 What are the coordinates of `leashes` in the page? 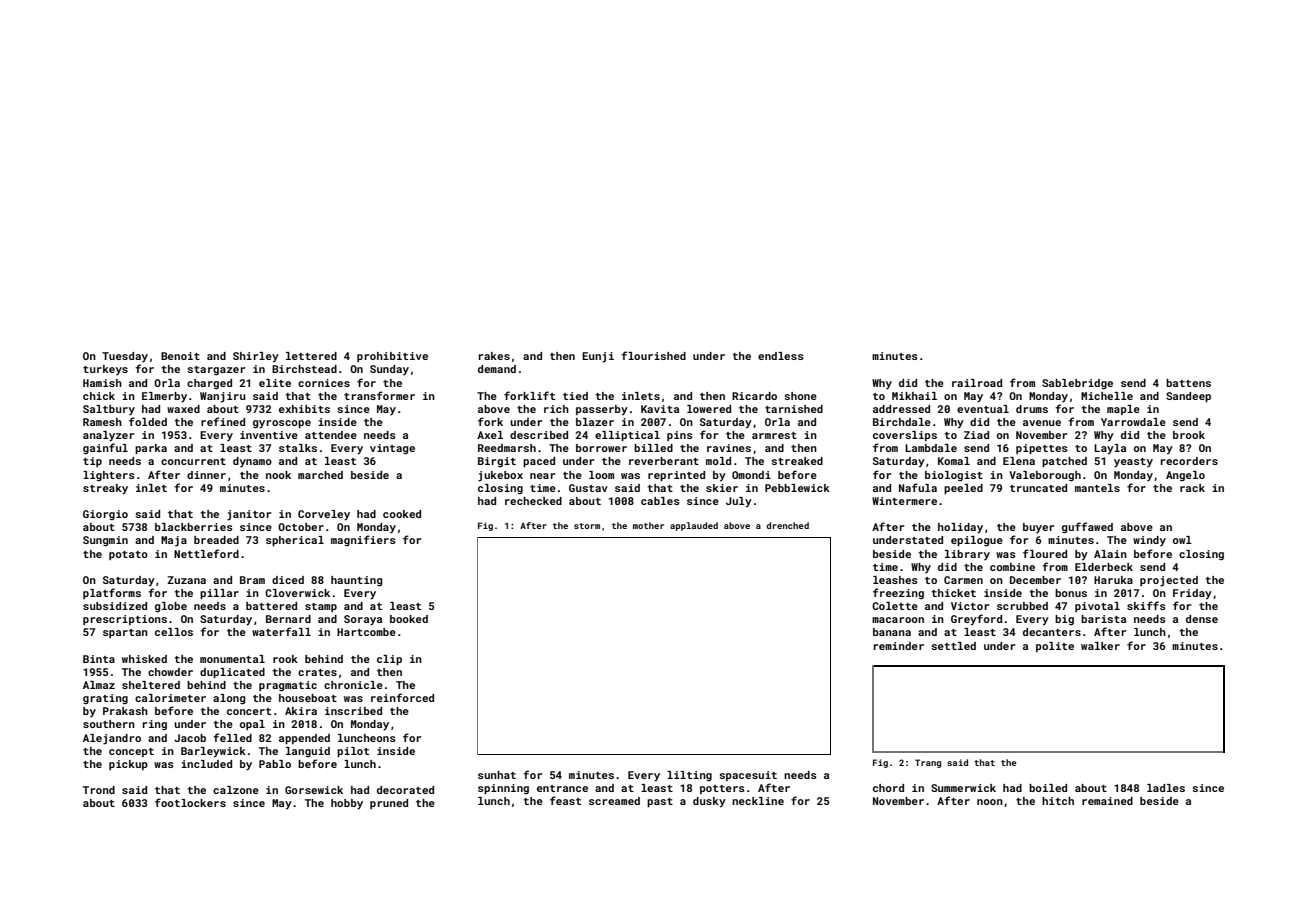 It's located at (895, 580).
